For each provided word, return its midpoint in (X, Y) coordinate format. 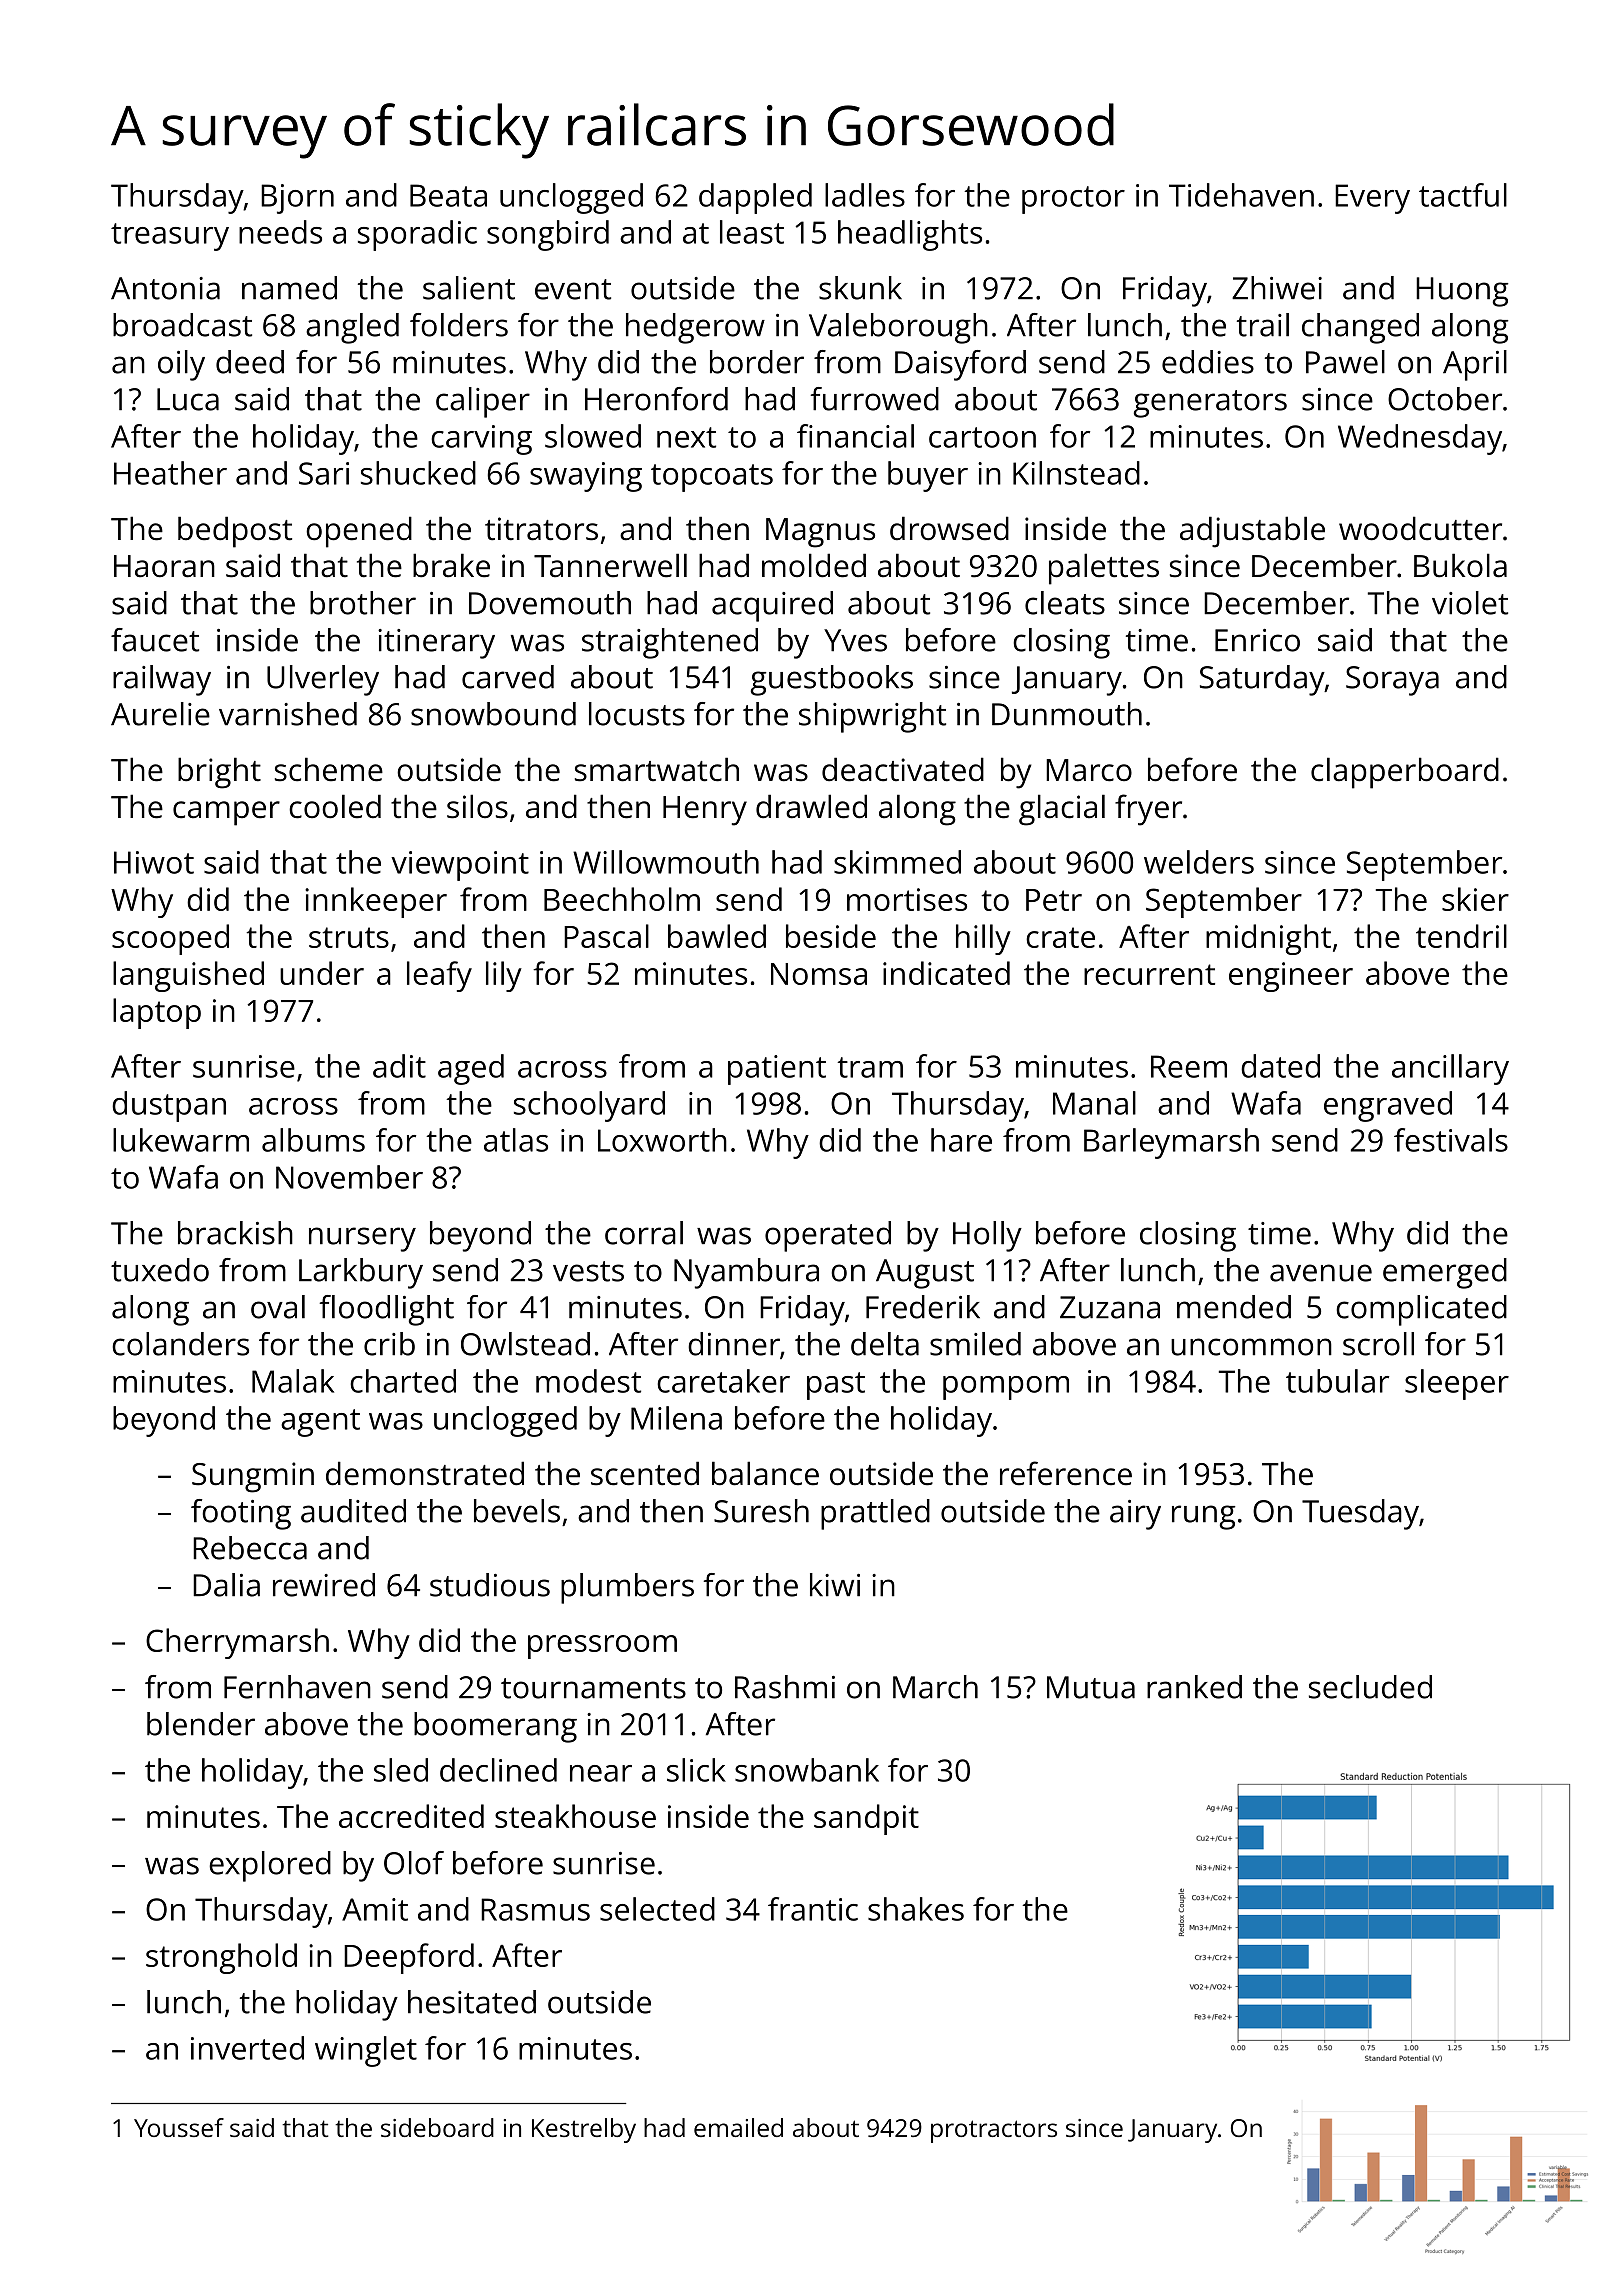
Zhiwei (1277, 288)
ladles (865, 195)
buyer (928, 476)
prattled (875, 1514)
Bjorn (297, 199)
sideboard (437, 2127)
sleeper (1457, 1384)
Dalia (226, 1585)
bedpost (235, 532)
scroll (1378, 1344)
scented (645, 1473)
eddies (1208, 362)
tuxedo (160, 1270)
